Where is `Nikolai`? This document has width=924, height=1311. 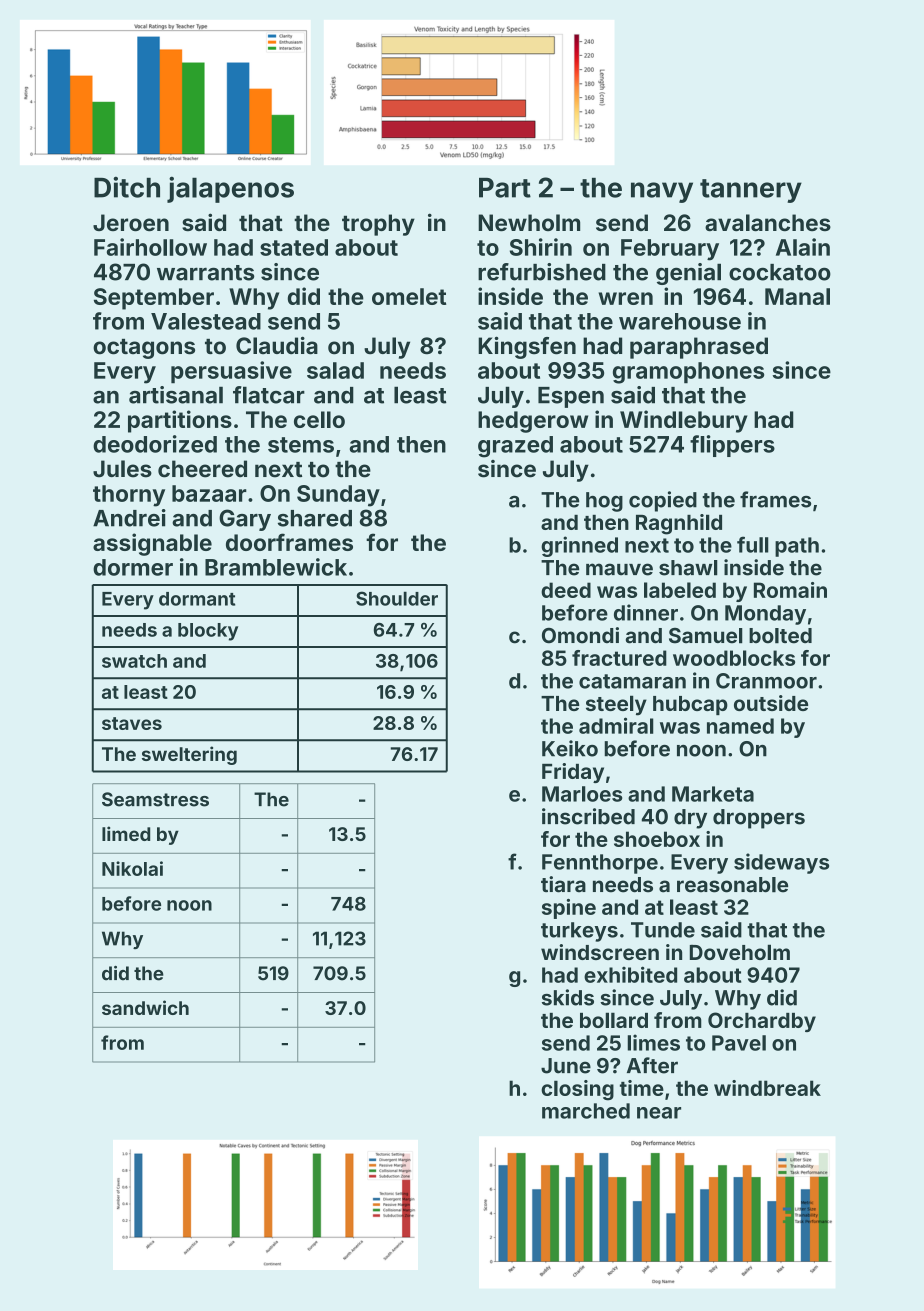
Nikolai is located at coordinates (132, 868).
